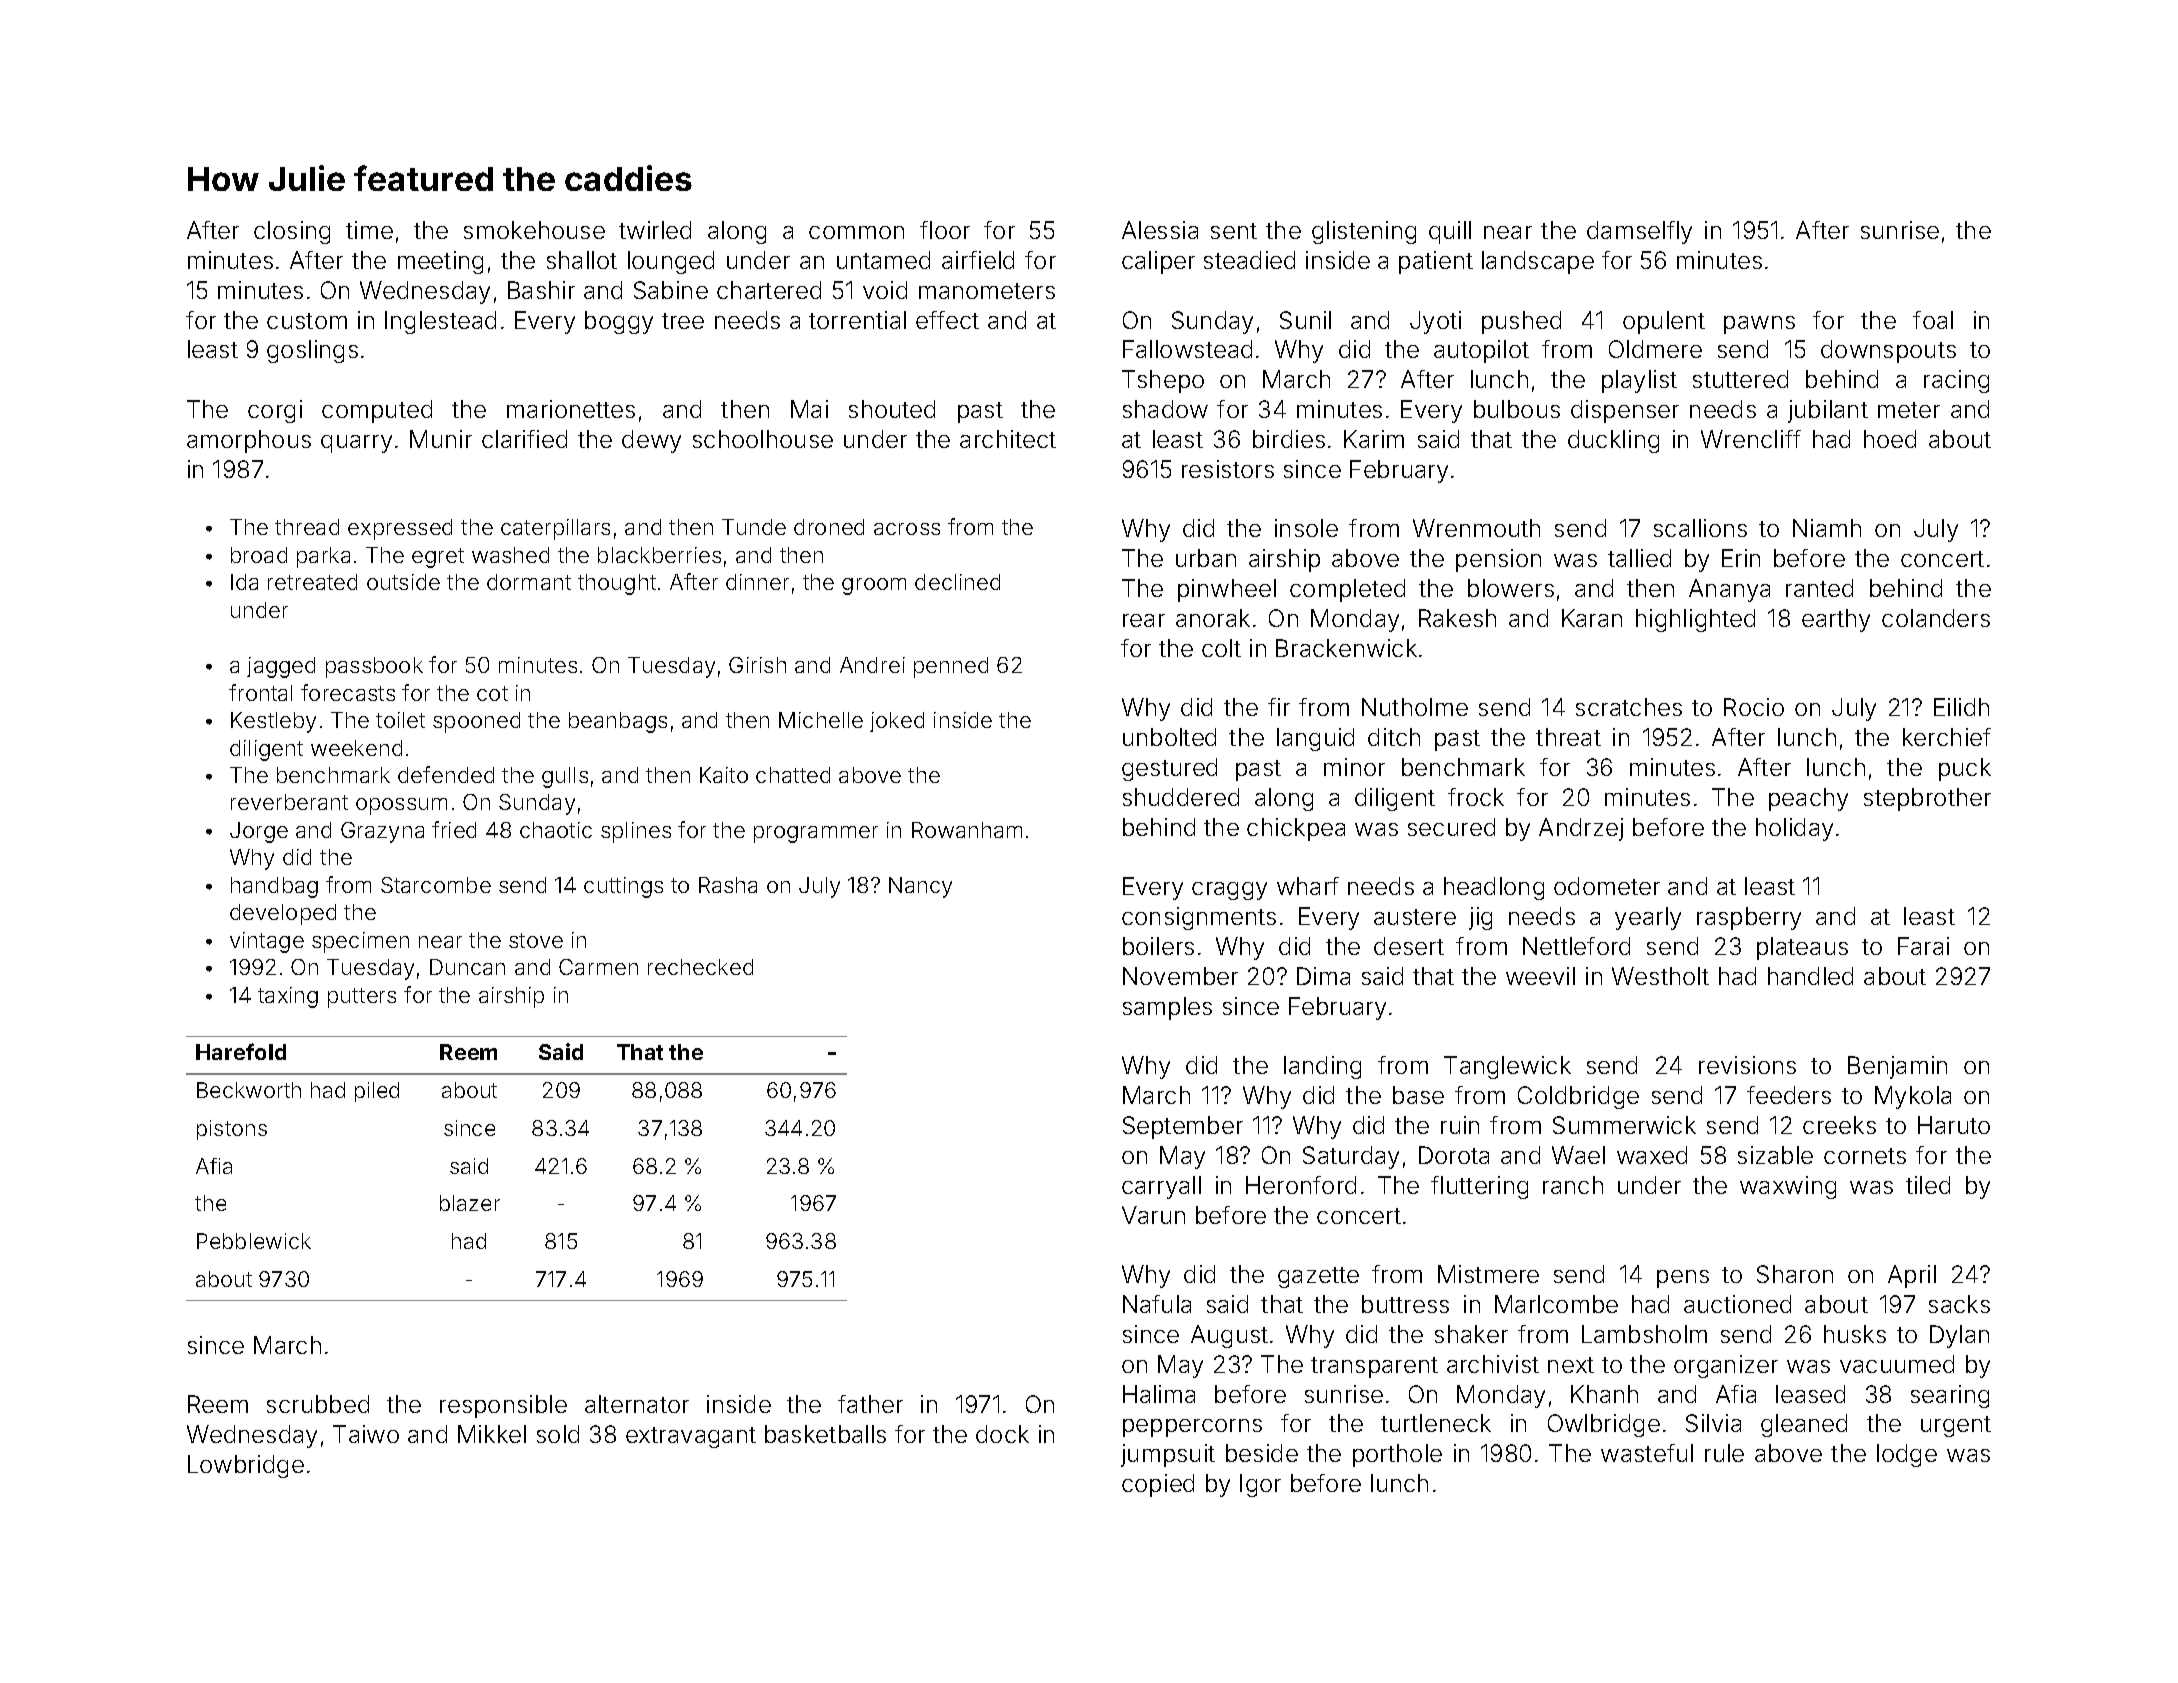  Describe the element at coordinates (246, 1466) in the image. I see `Lowbridge` at that location.
